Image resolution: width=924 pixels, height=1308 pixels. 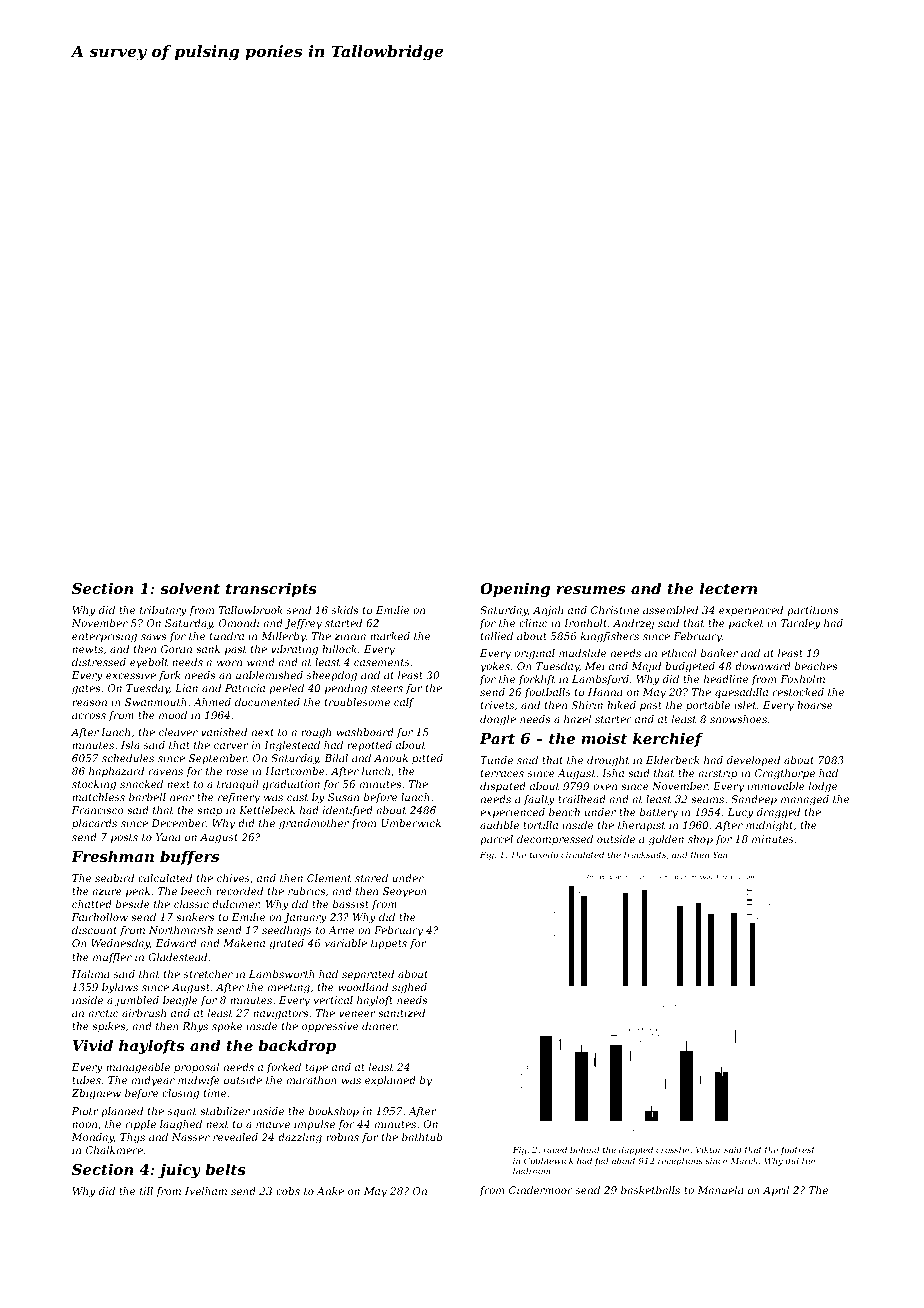 I want to click on sighed, so click(x=409, y=988).
